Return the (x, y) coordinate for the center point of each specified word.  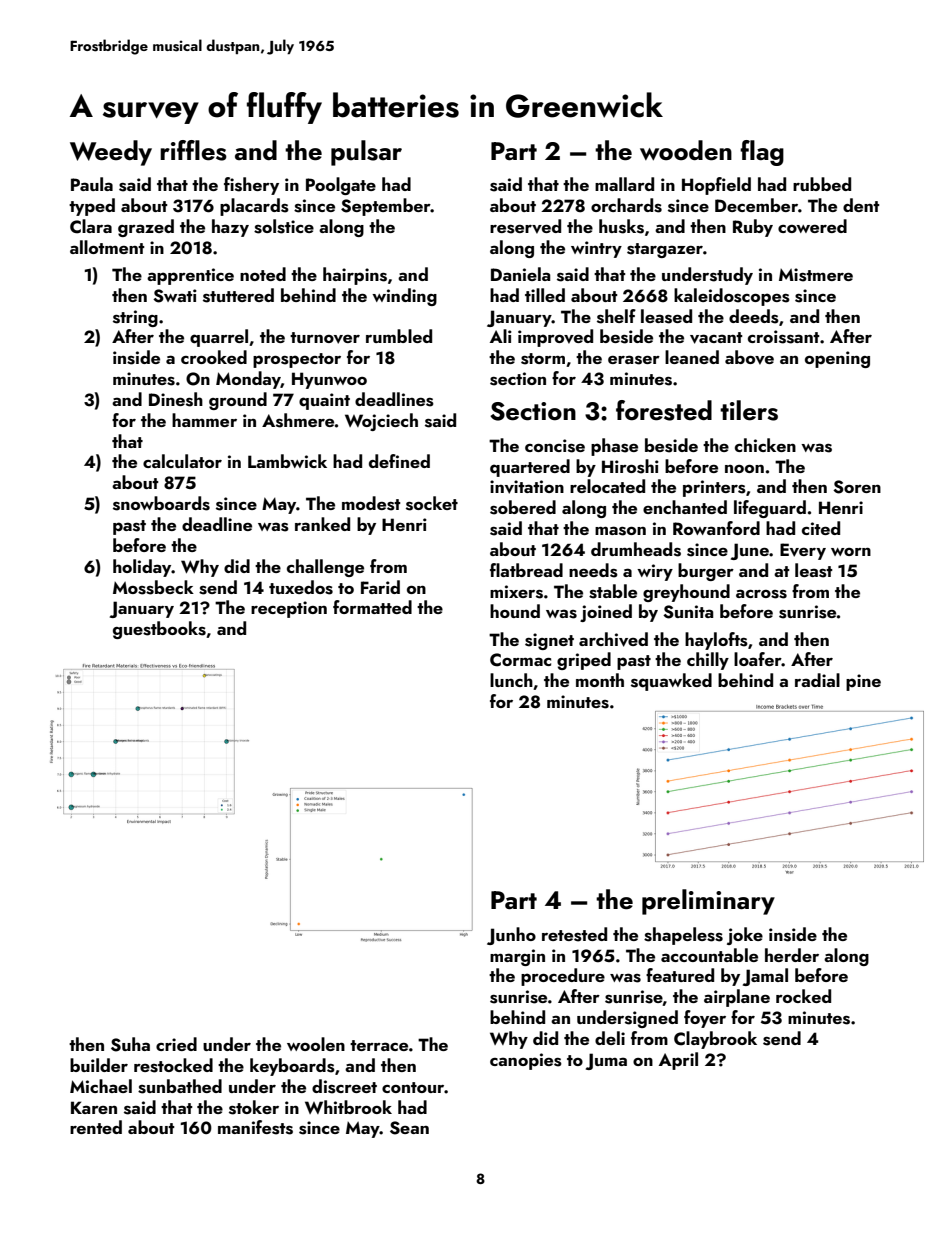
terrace (379, 1045)
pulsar (366, 153)
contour (413, 1087)
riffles (193, 150)
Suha (130, 1044)
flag (762, 153)
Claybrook (715, 1040)
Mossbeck (153, 587)
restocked (173, 1065)
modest (371, 503)
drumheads (636, 549)
